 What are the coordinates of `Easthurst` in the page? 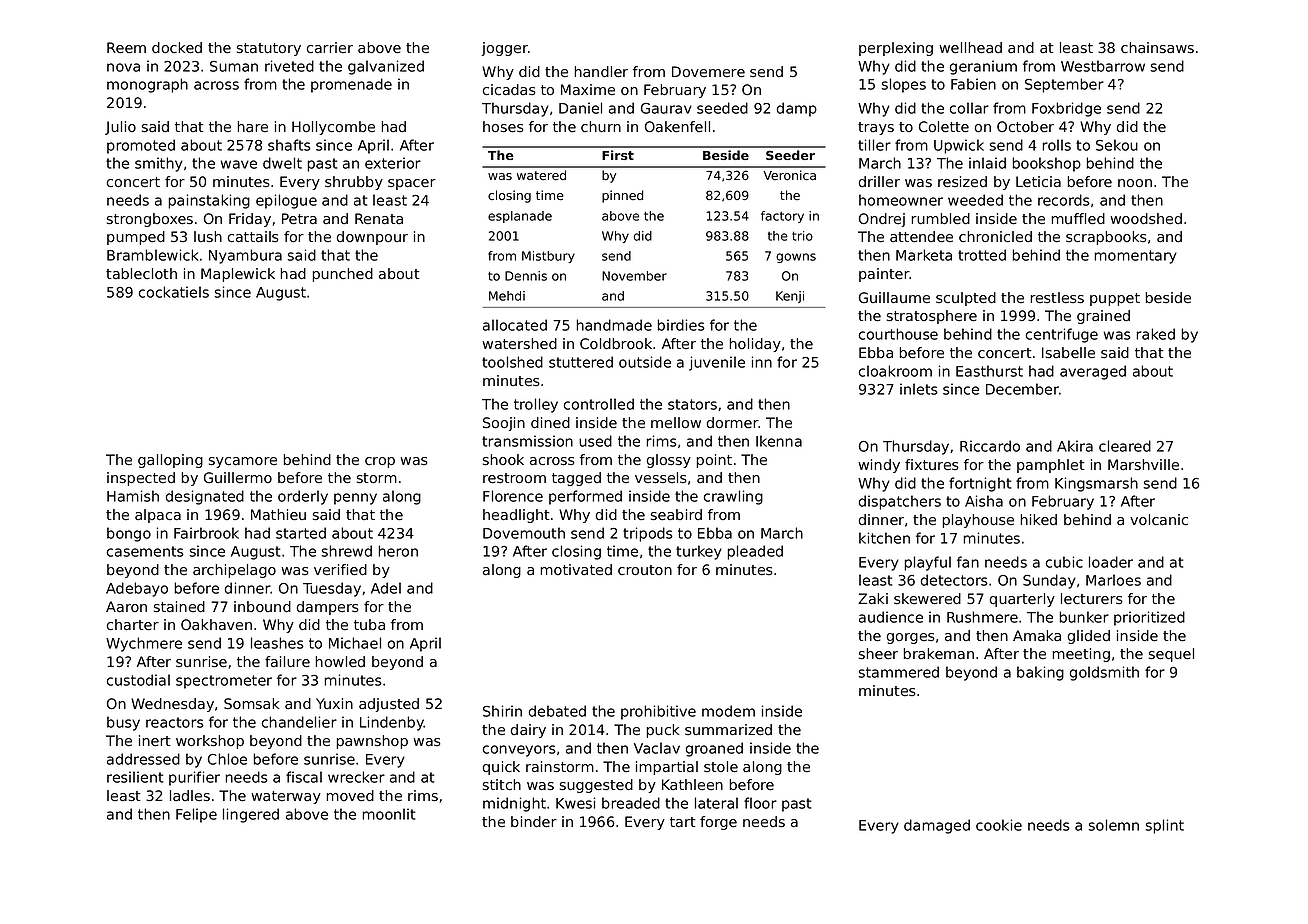 It's located at (989, 371).
